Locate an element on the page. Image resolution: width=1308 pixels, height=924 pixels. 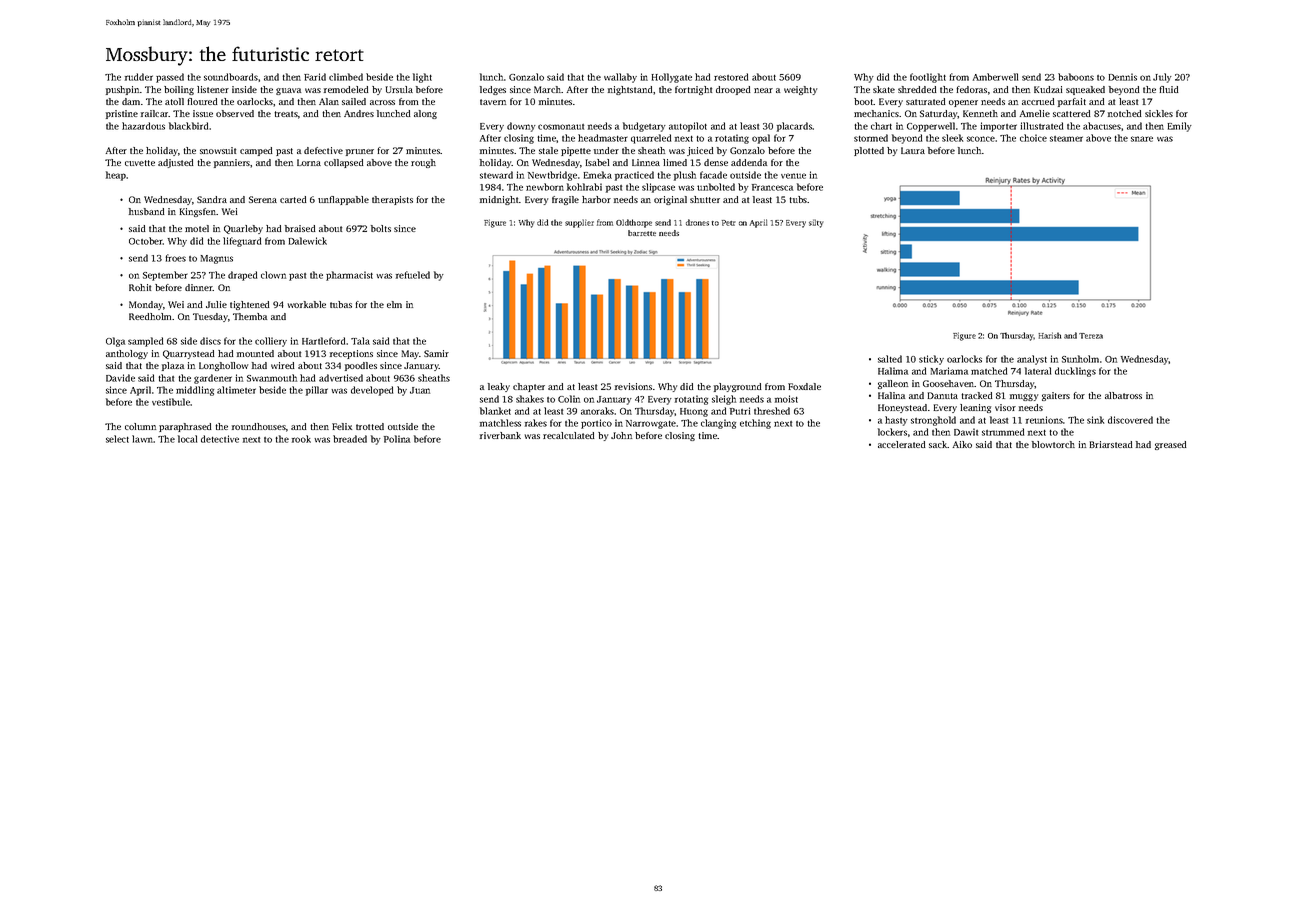
sickles is located at coordinates (1159, 113).
